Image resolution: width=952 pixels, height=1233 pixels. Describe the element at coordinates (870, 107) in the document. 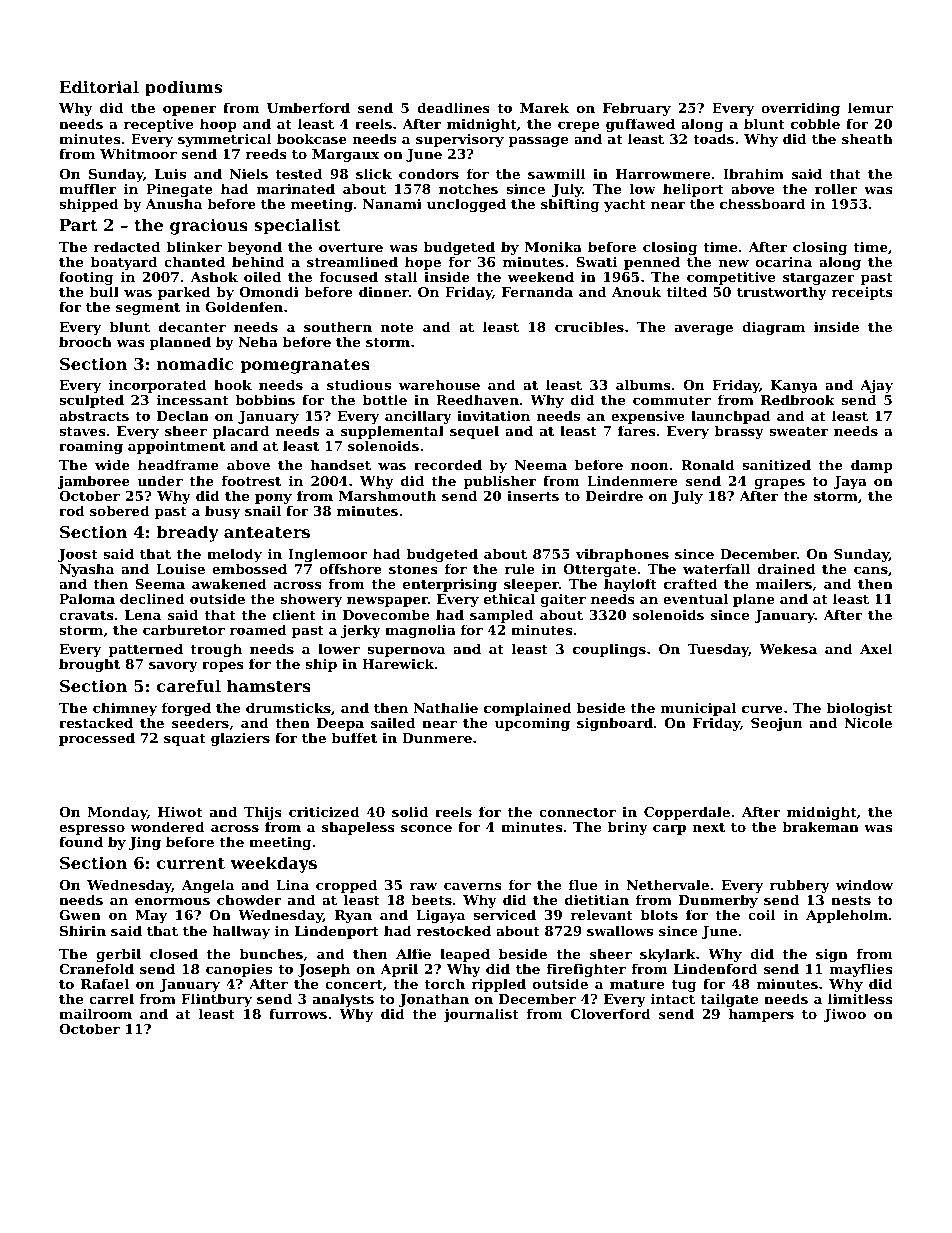

I see `lemur` at that location.
